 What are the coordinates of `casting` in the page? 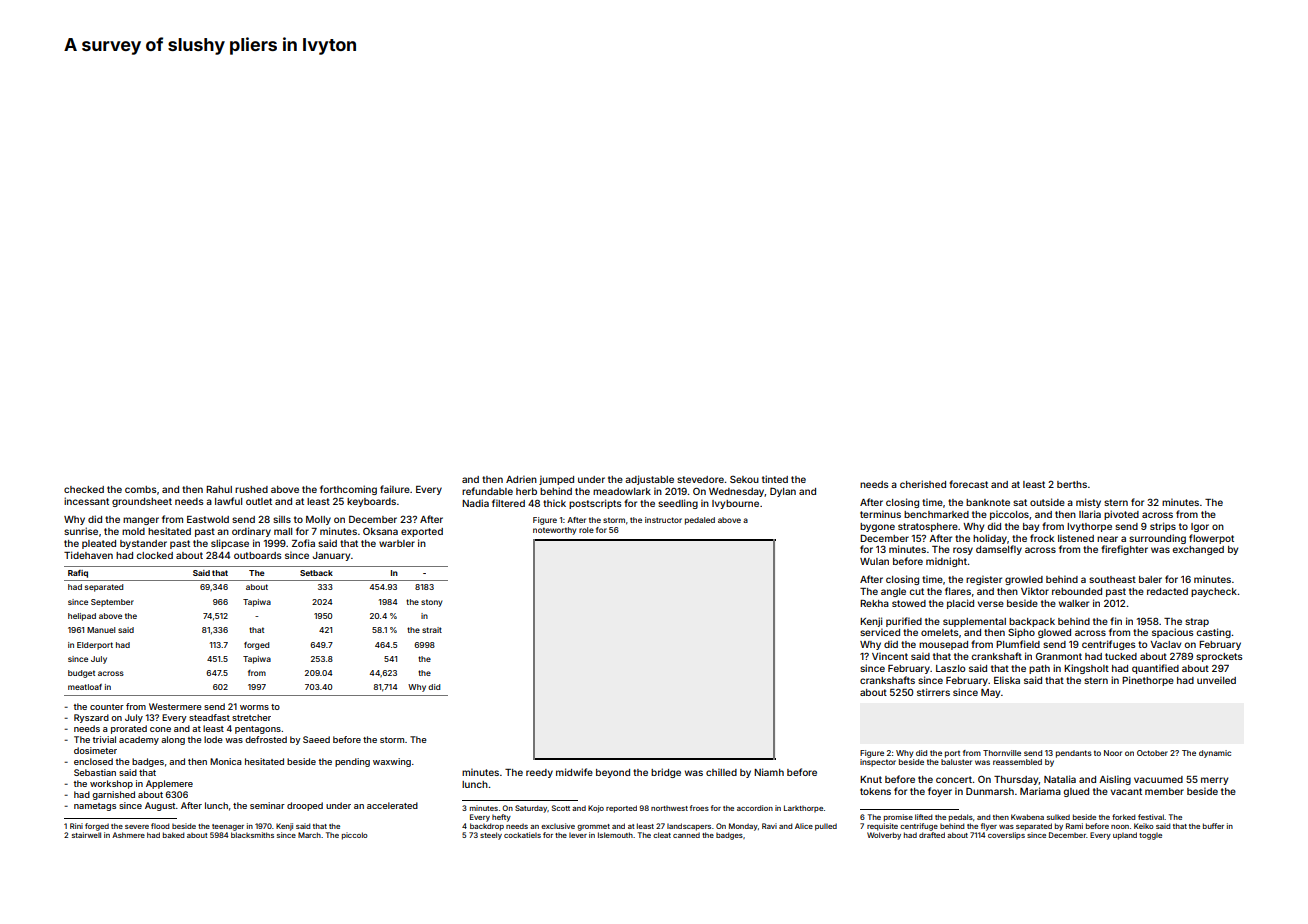 It's located at (1213, 633).
